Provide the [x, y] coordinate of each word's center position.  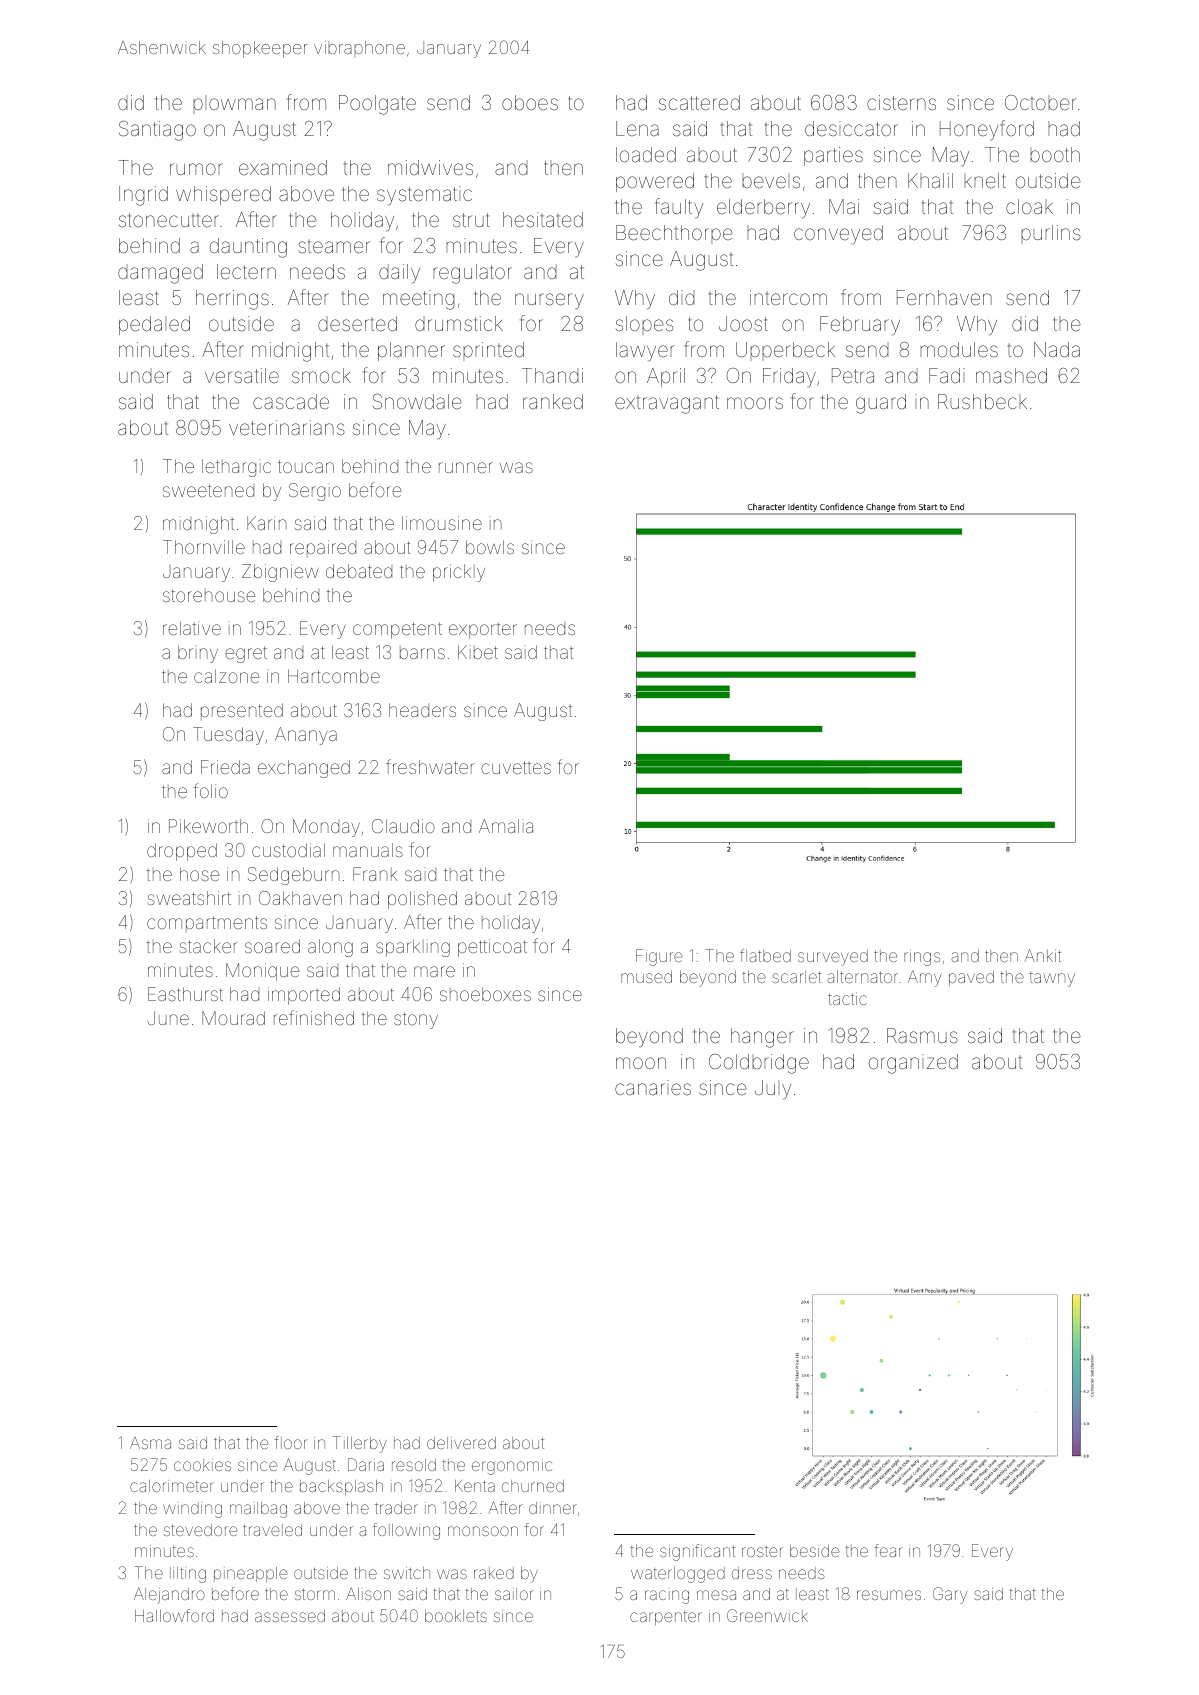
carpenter [666, 1618]
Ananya [306, 736]
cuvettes [516, 767]
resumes [889, 1595]
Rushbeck [982, 401]
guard [881, 404]
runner [466, 467]
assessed [290, 1616]
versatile [242, 375]
